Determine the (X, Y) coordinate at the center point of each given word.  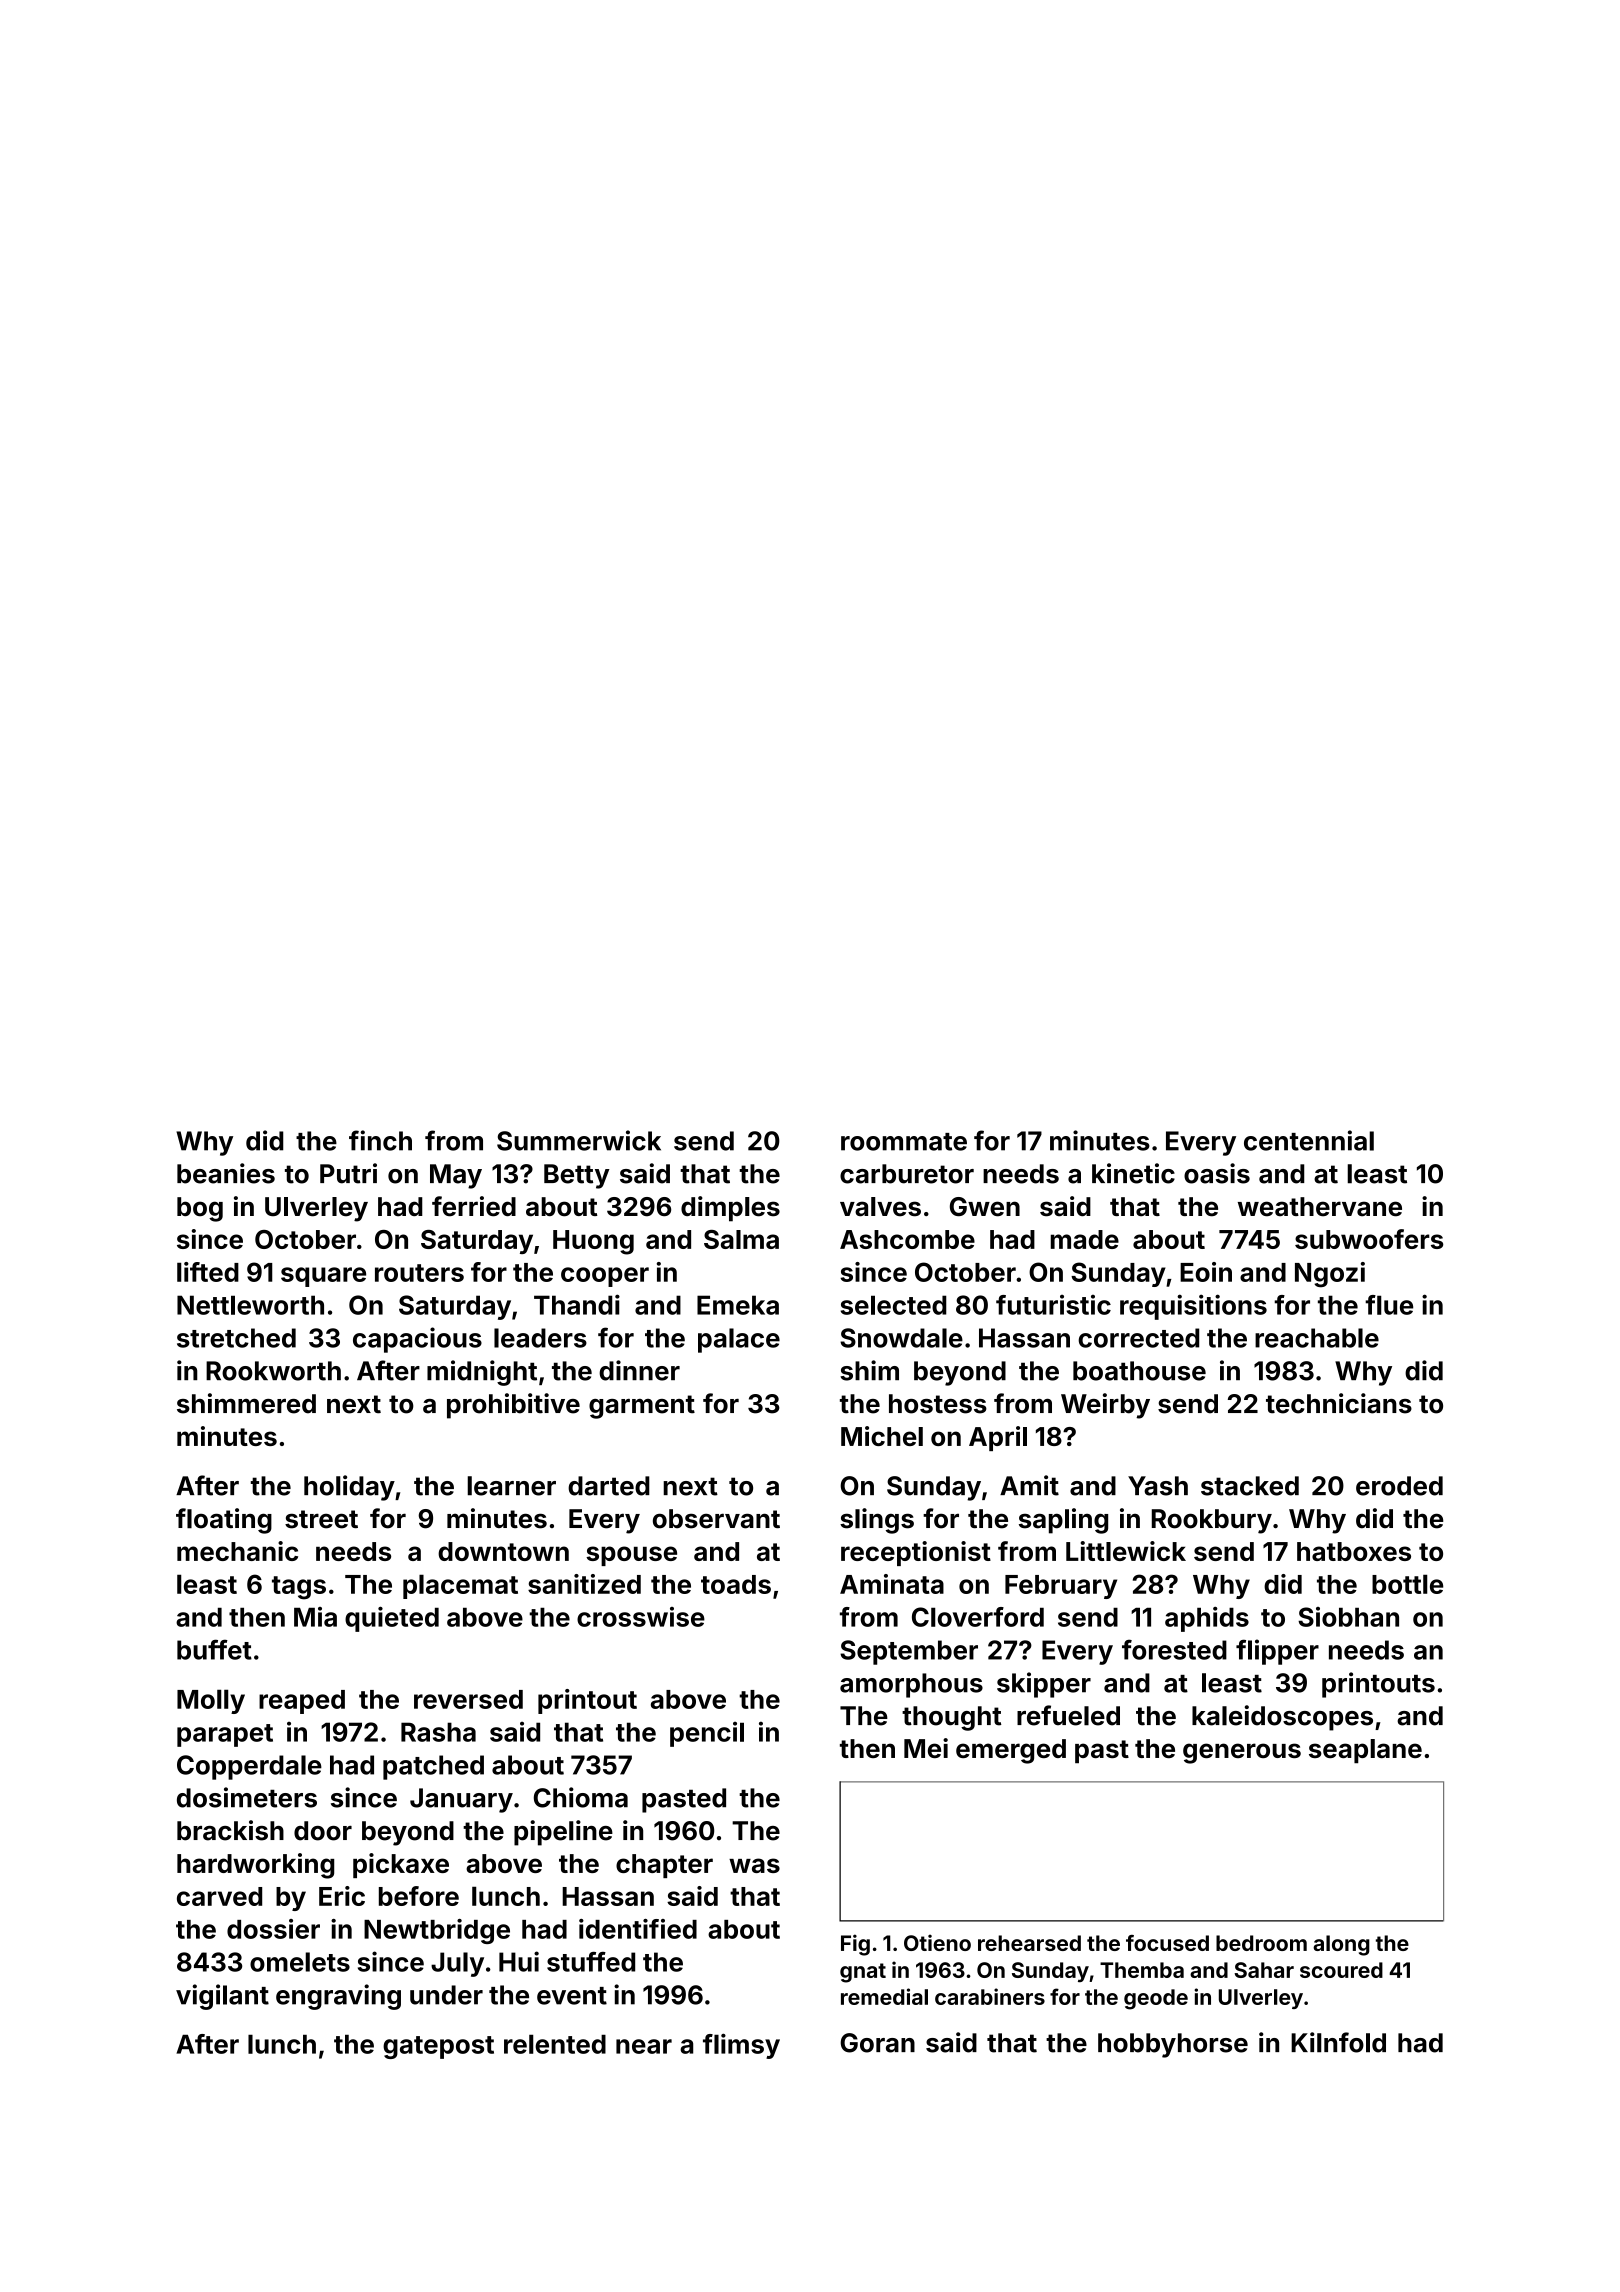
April (998, 1438)
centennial (1309, 1140)
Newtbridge (437, 1931)
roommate (904, 1142)
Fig (855, 1945)
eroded (1399, 1486)
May (456, 1176)
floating (224, 1521)
